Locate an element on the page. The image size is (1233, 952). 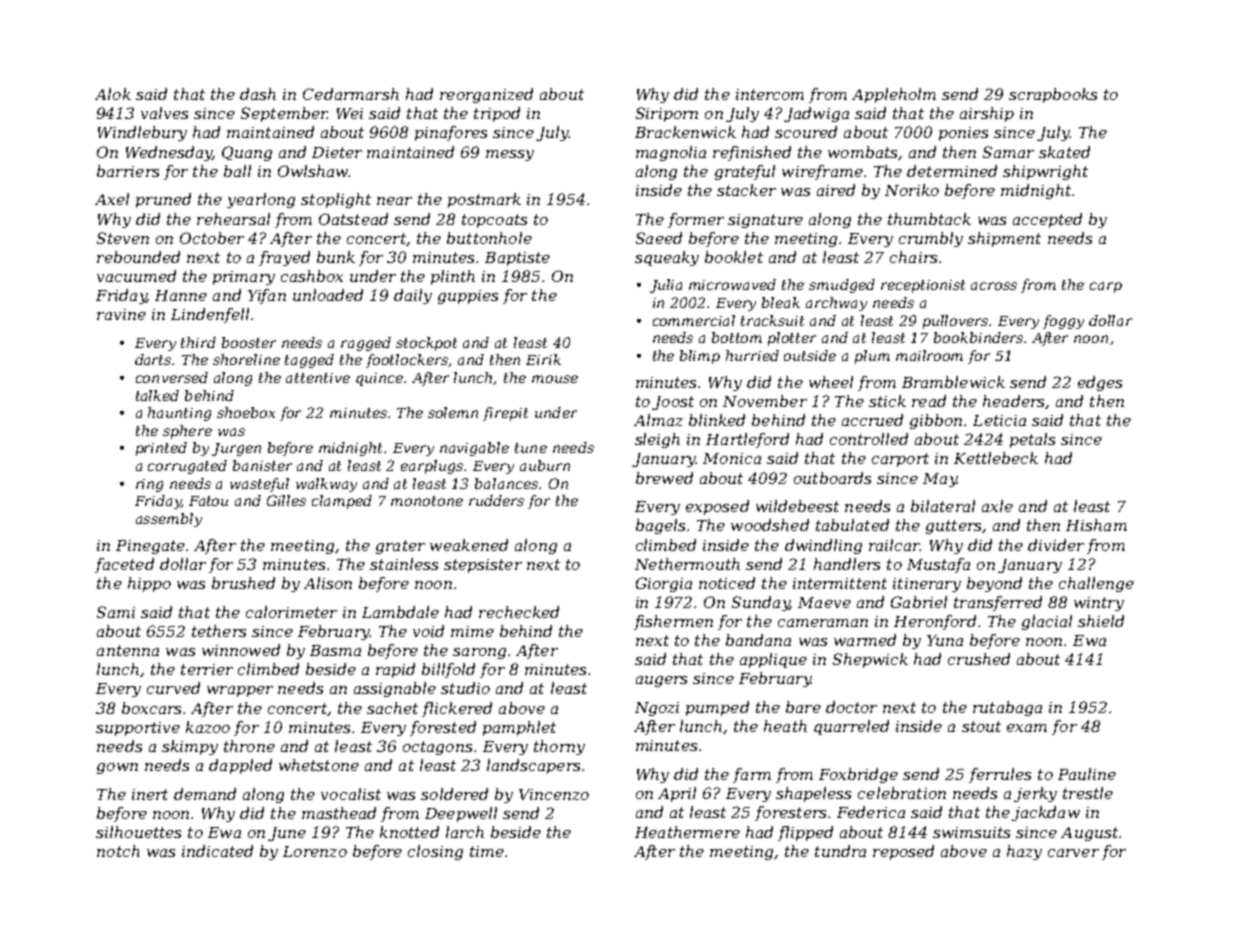
antenna is located at coordinates (128, 650).
